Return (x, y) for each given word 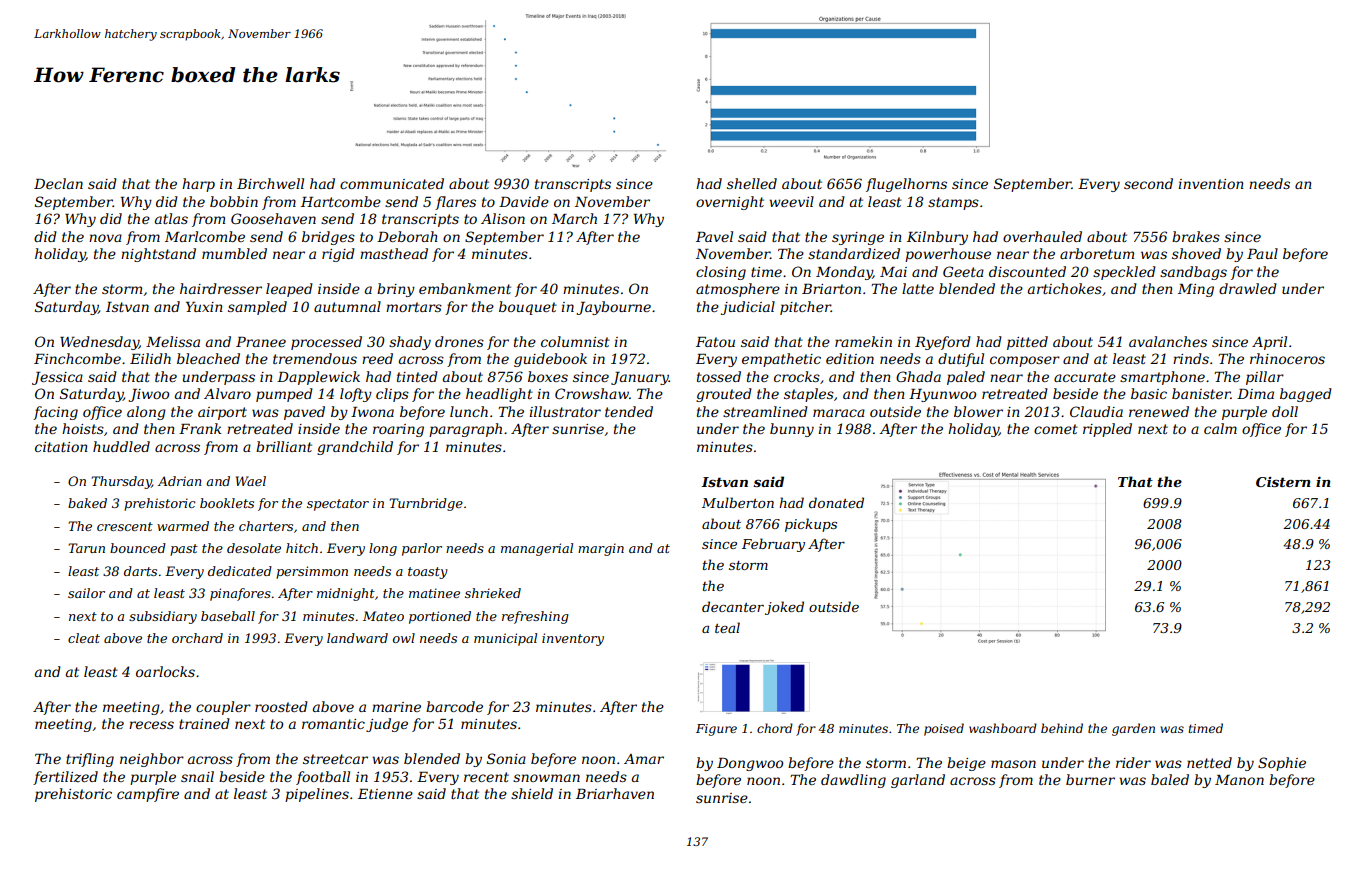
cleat (84, 638)
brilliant (284, 446)
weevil (791, 201)
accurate (1085, 377)
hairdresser (221, 288)
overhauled (1042, 236)
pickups (811, 525)
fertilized (65, 778)
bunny (792, 430)
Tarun (86, 548)
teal (727, 627)
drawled (1248, 288)
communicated (392, 183)
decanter (733, 606)
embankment (465, 288)
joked (784, 608)
